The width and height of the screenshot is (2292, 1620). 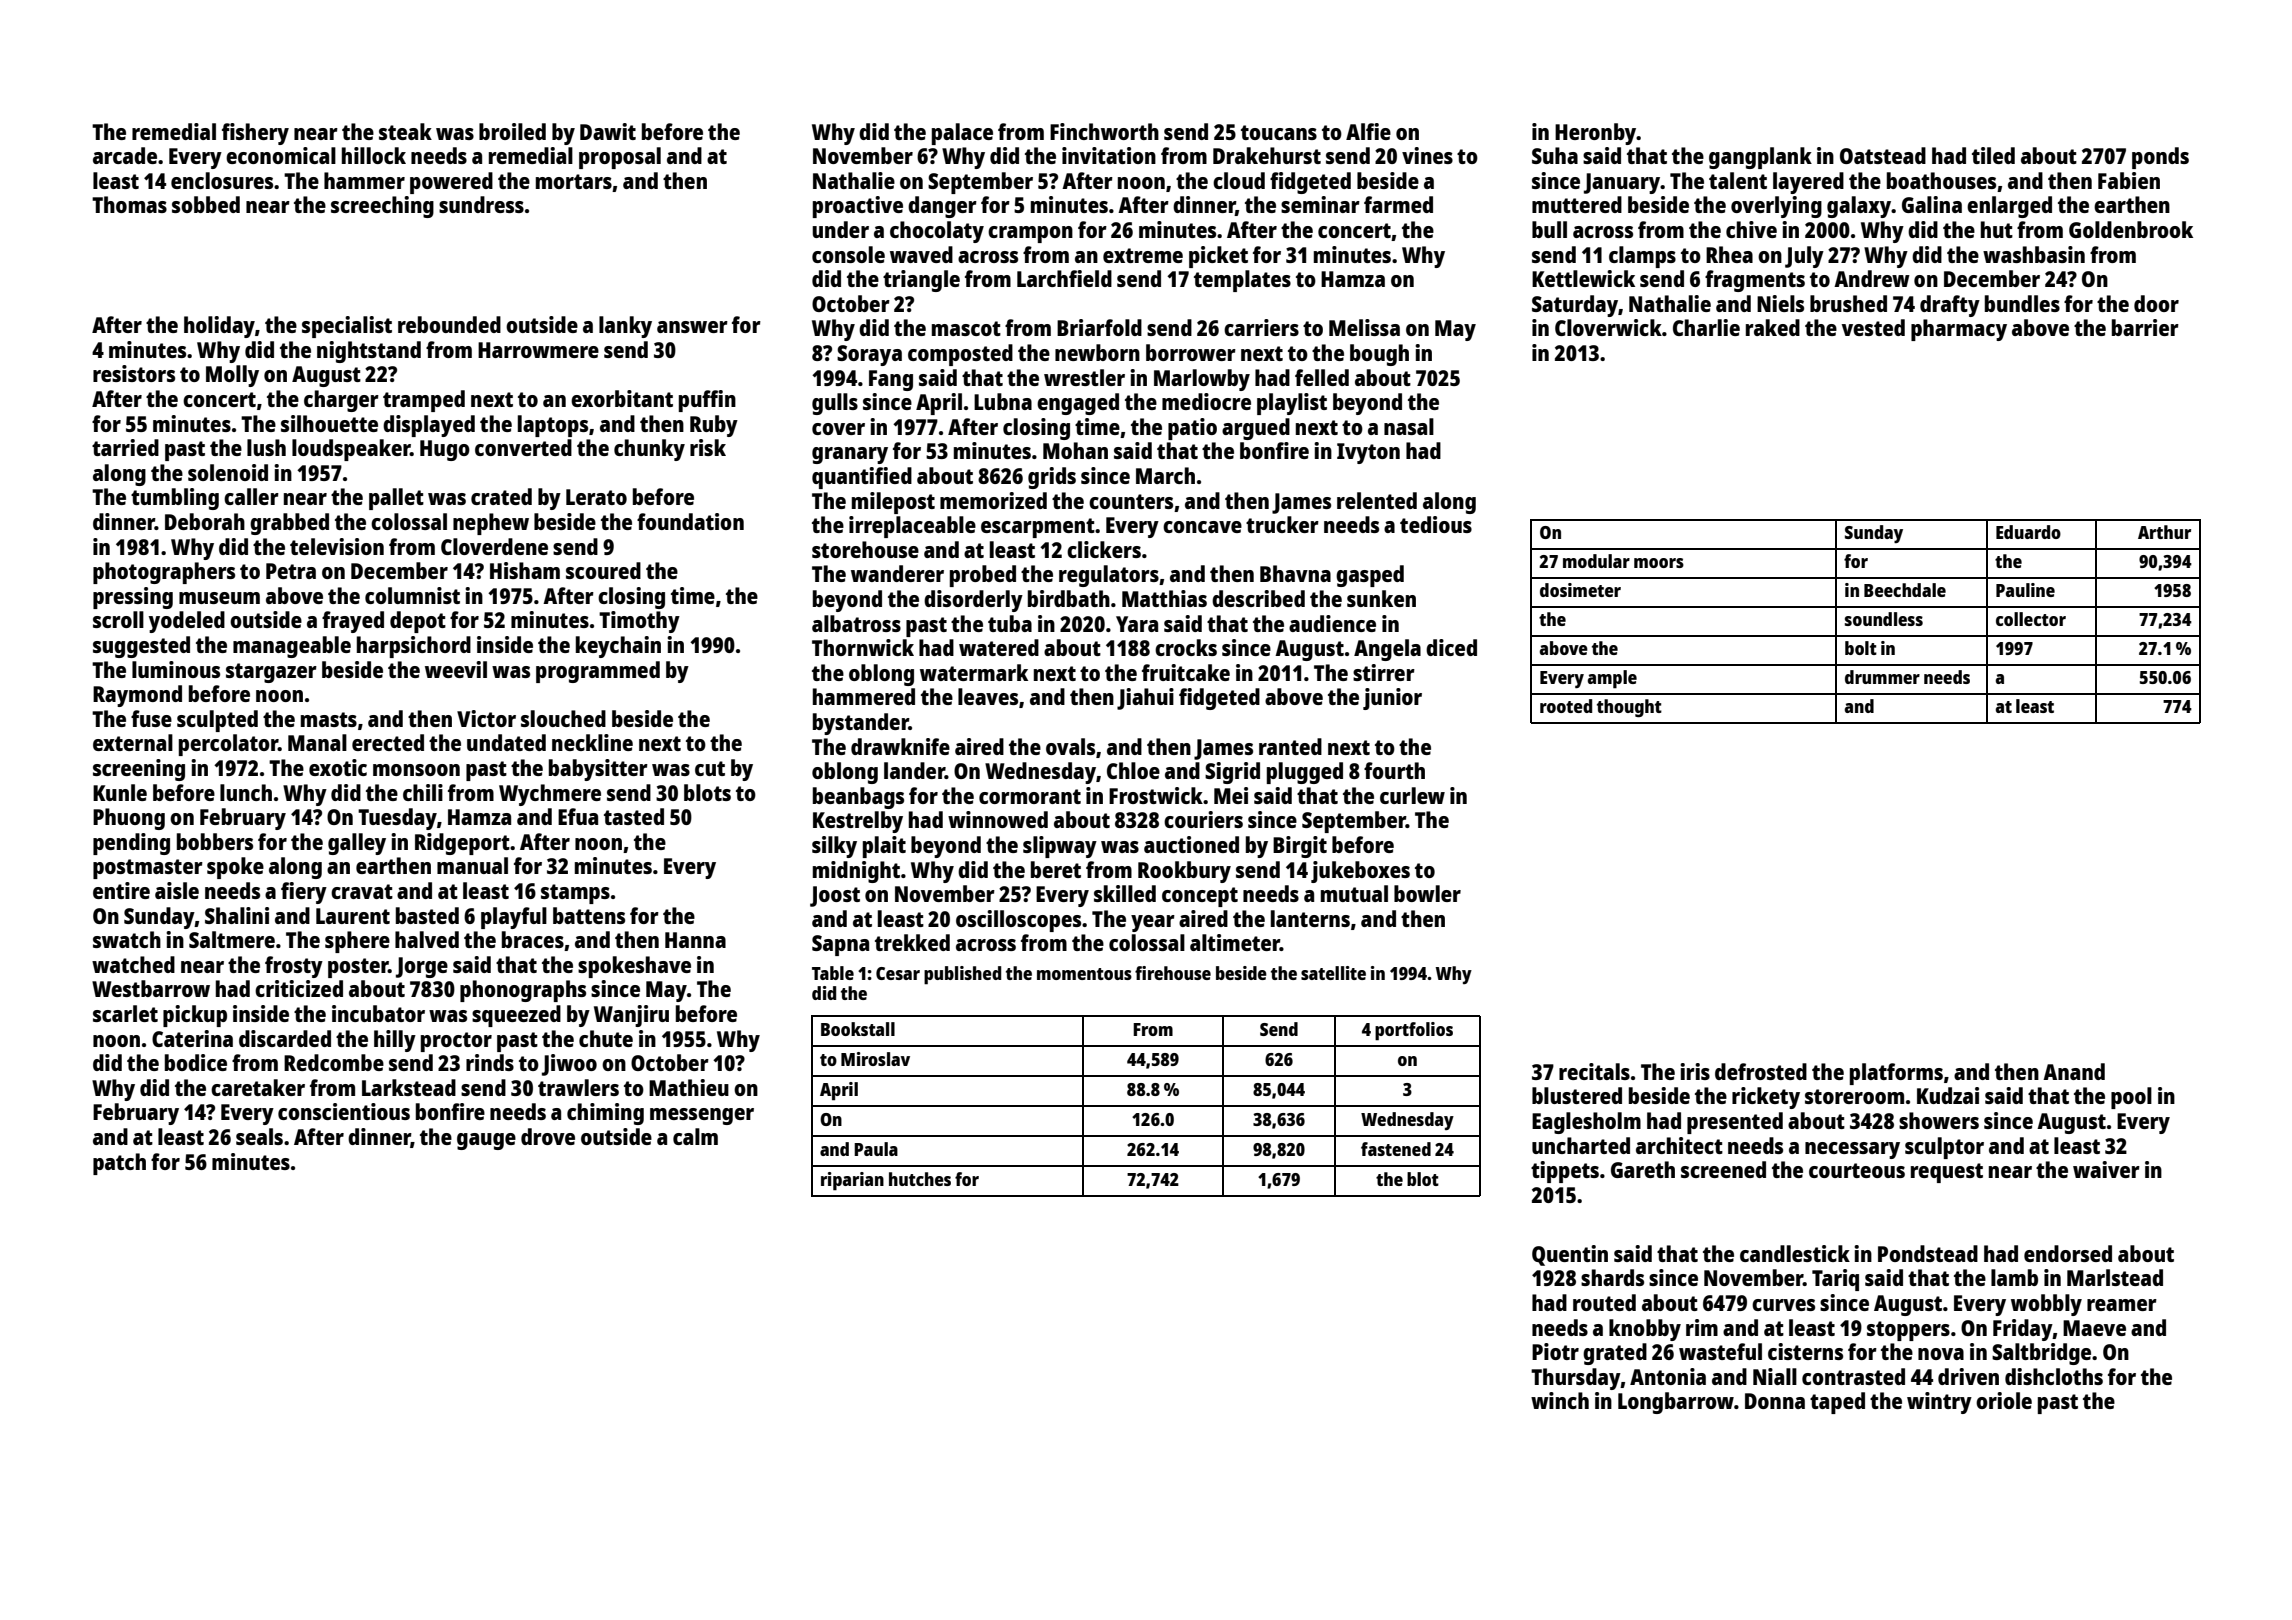 What do you see at coordinates (1018, 921) in the screenshot?
I see `oscilloscopes` at bounding box center [1018, 921].
